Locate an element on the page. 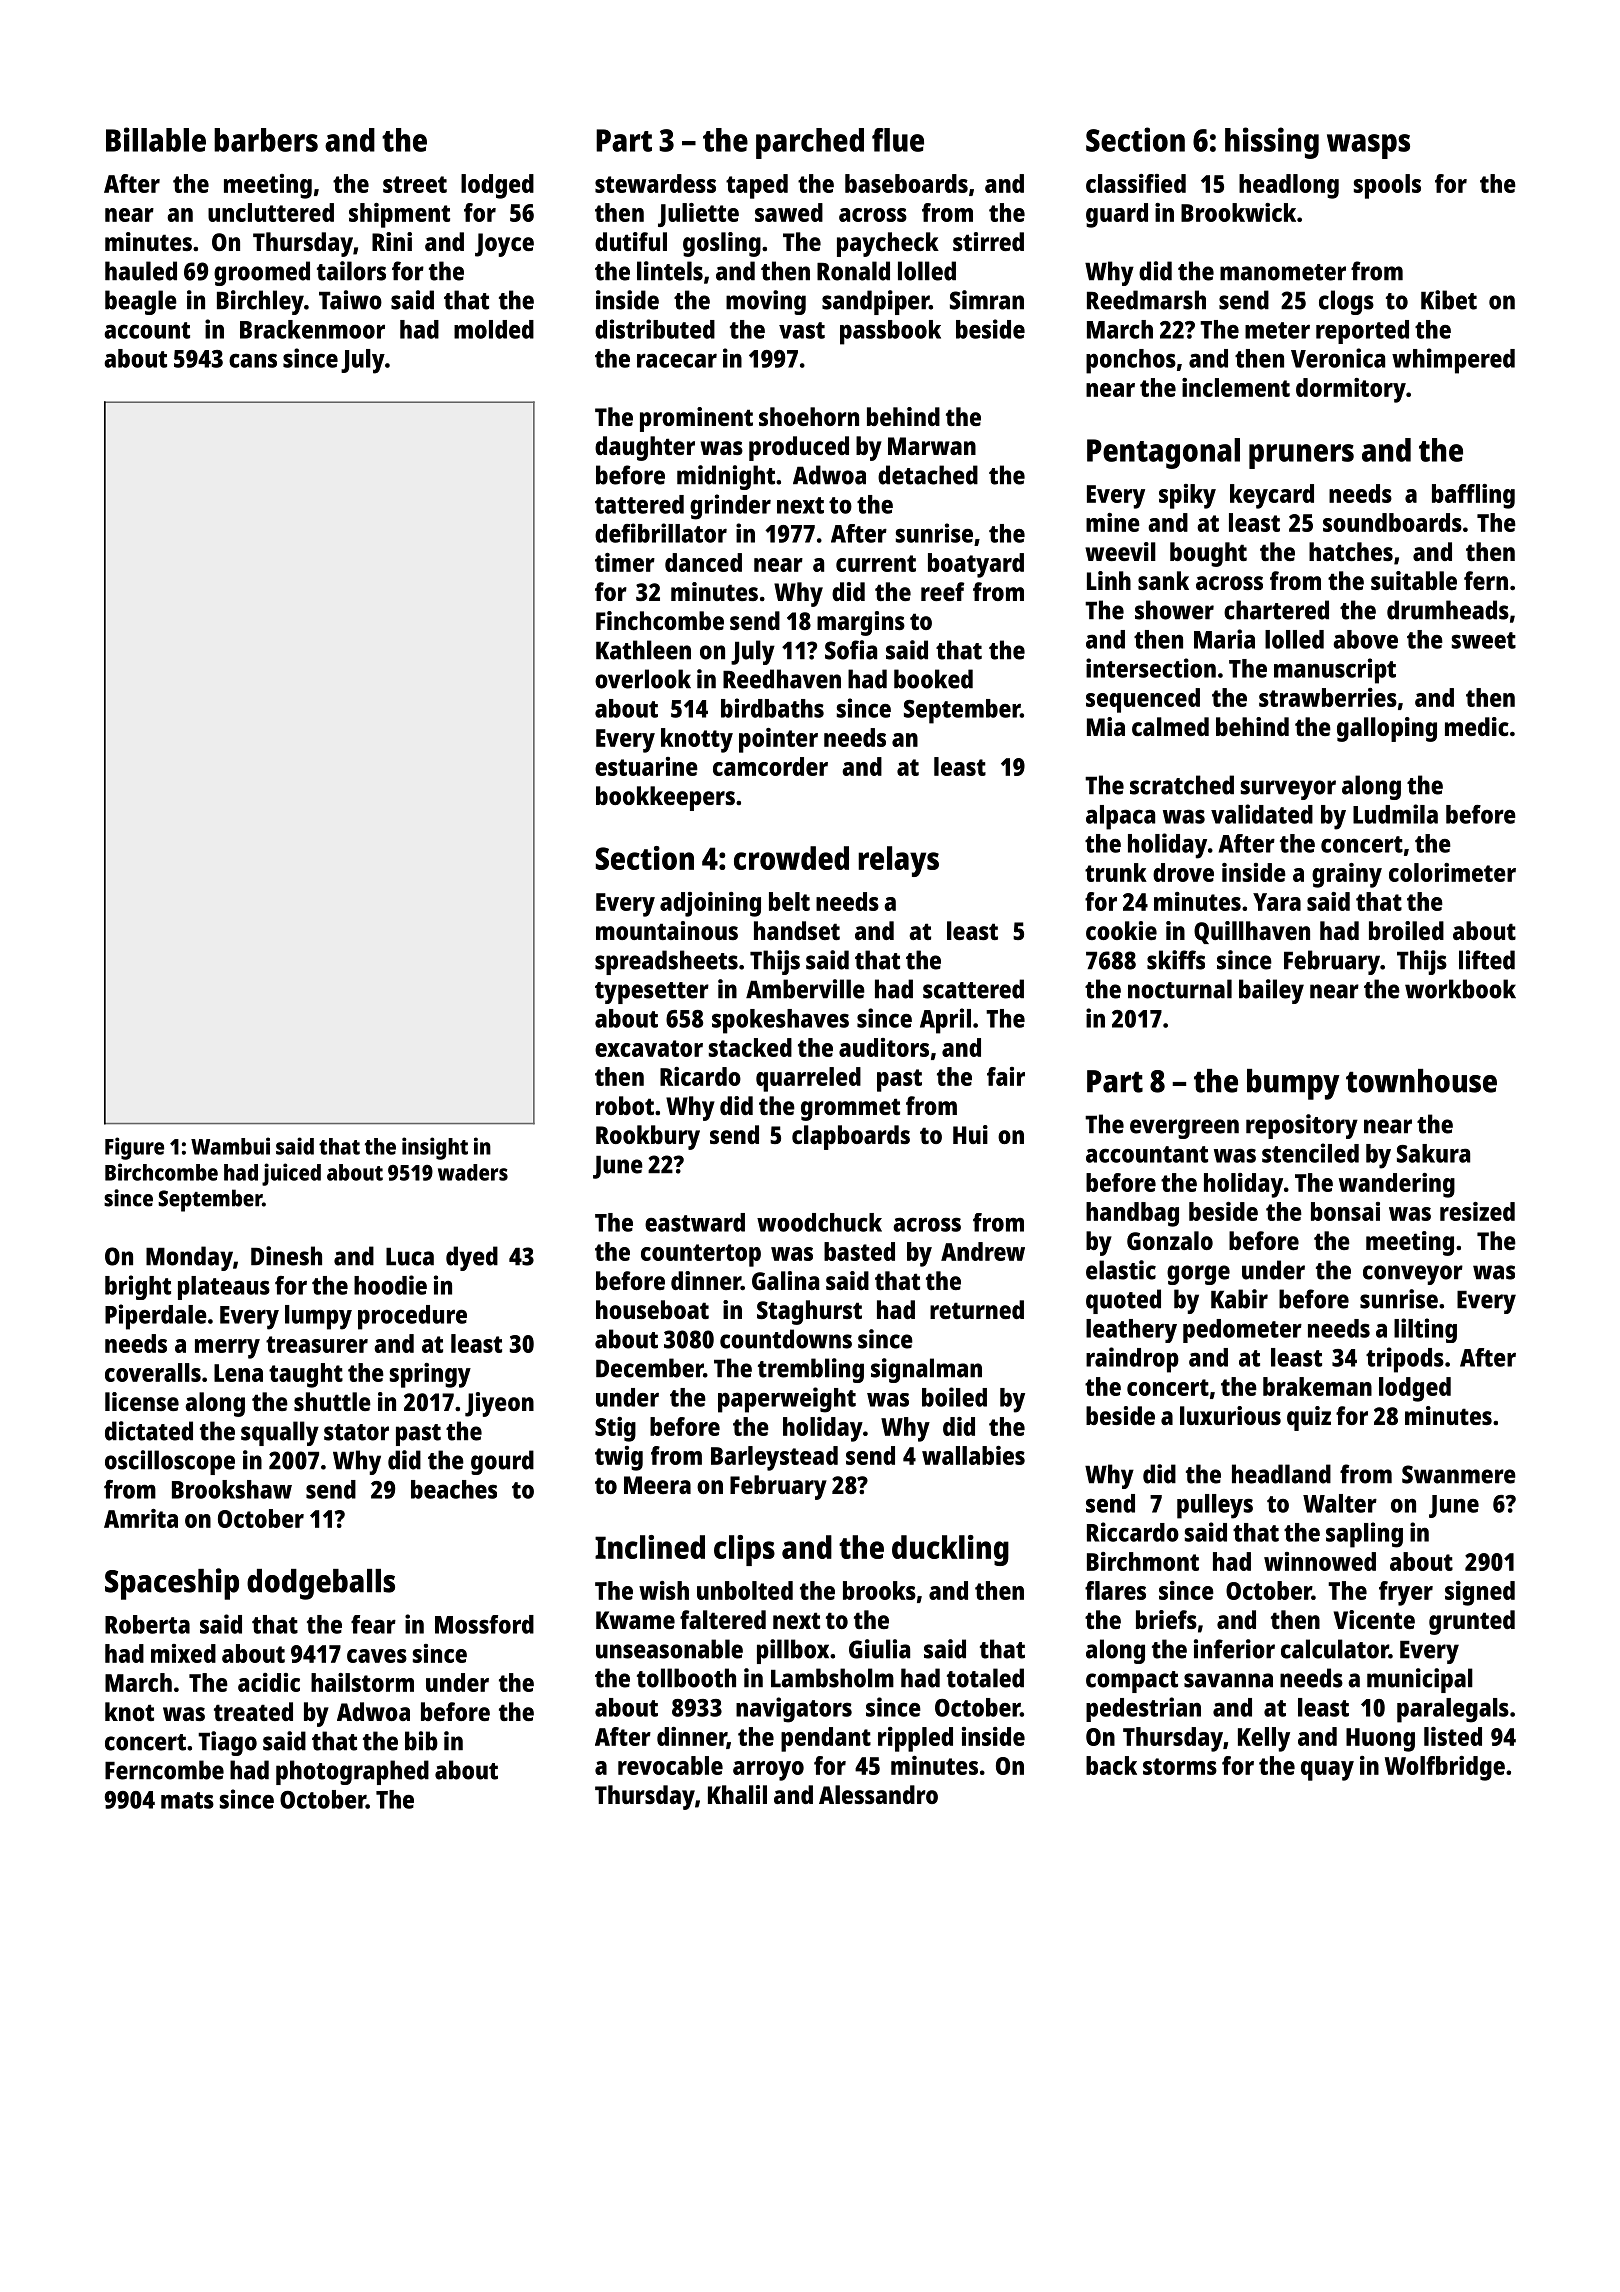  street is located at coordinates (415, 184).
